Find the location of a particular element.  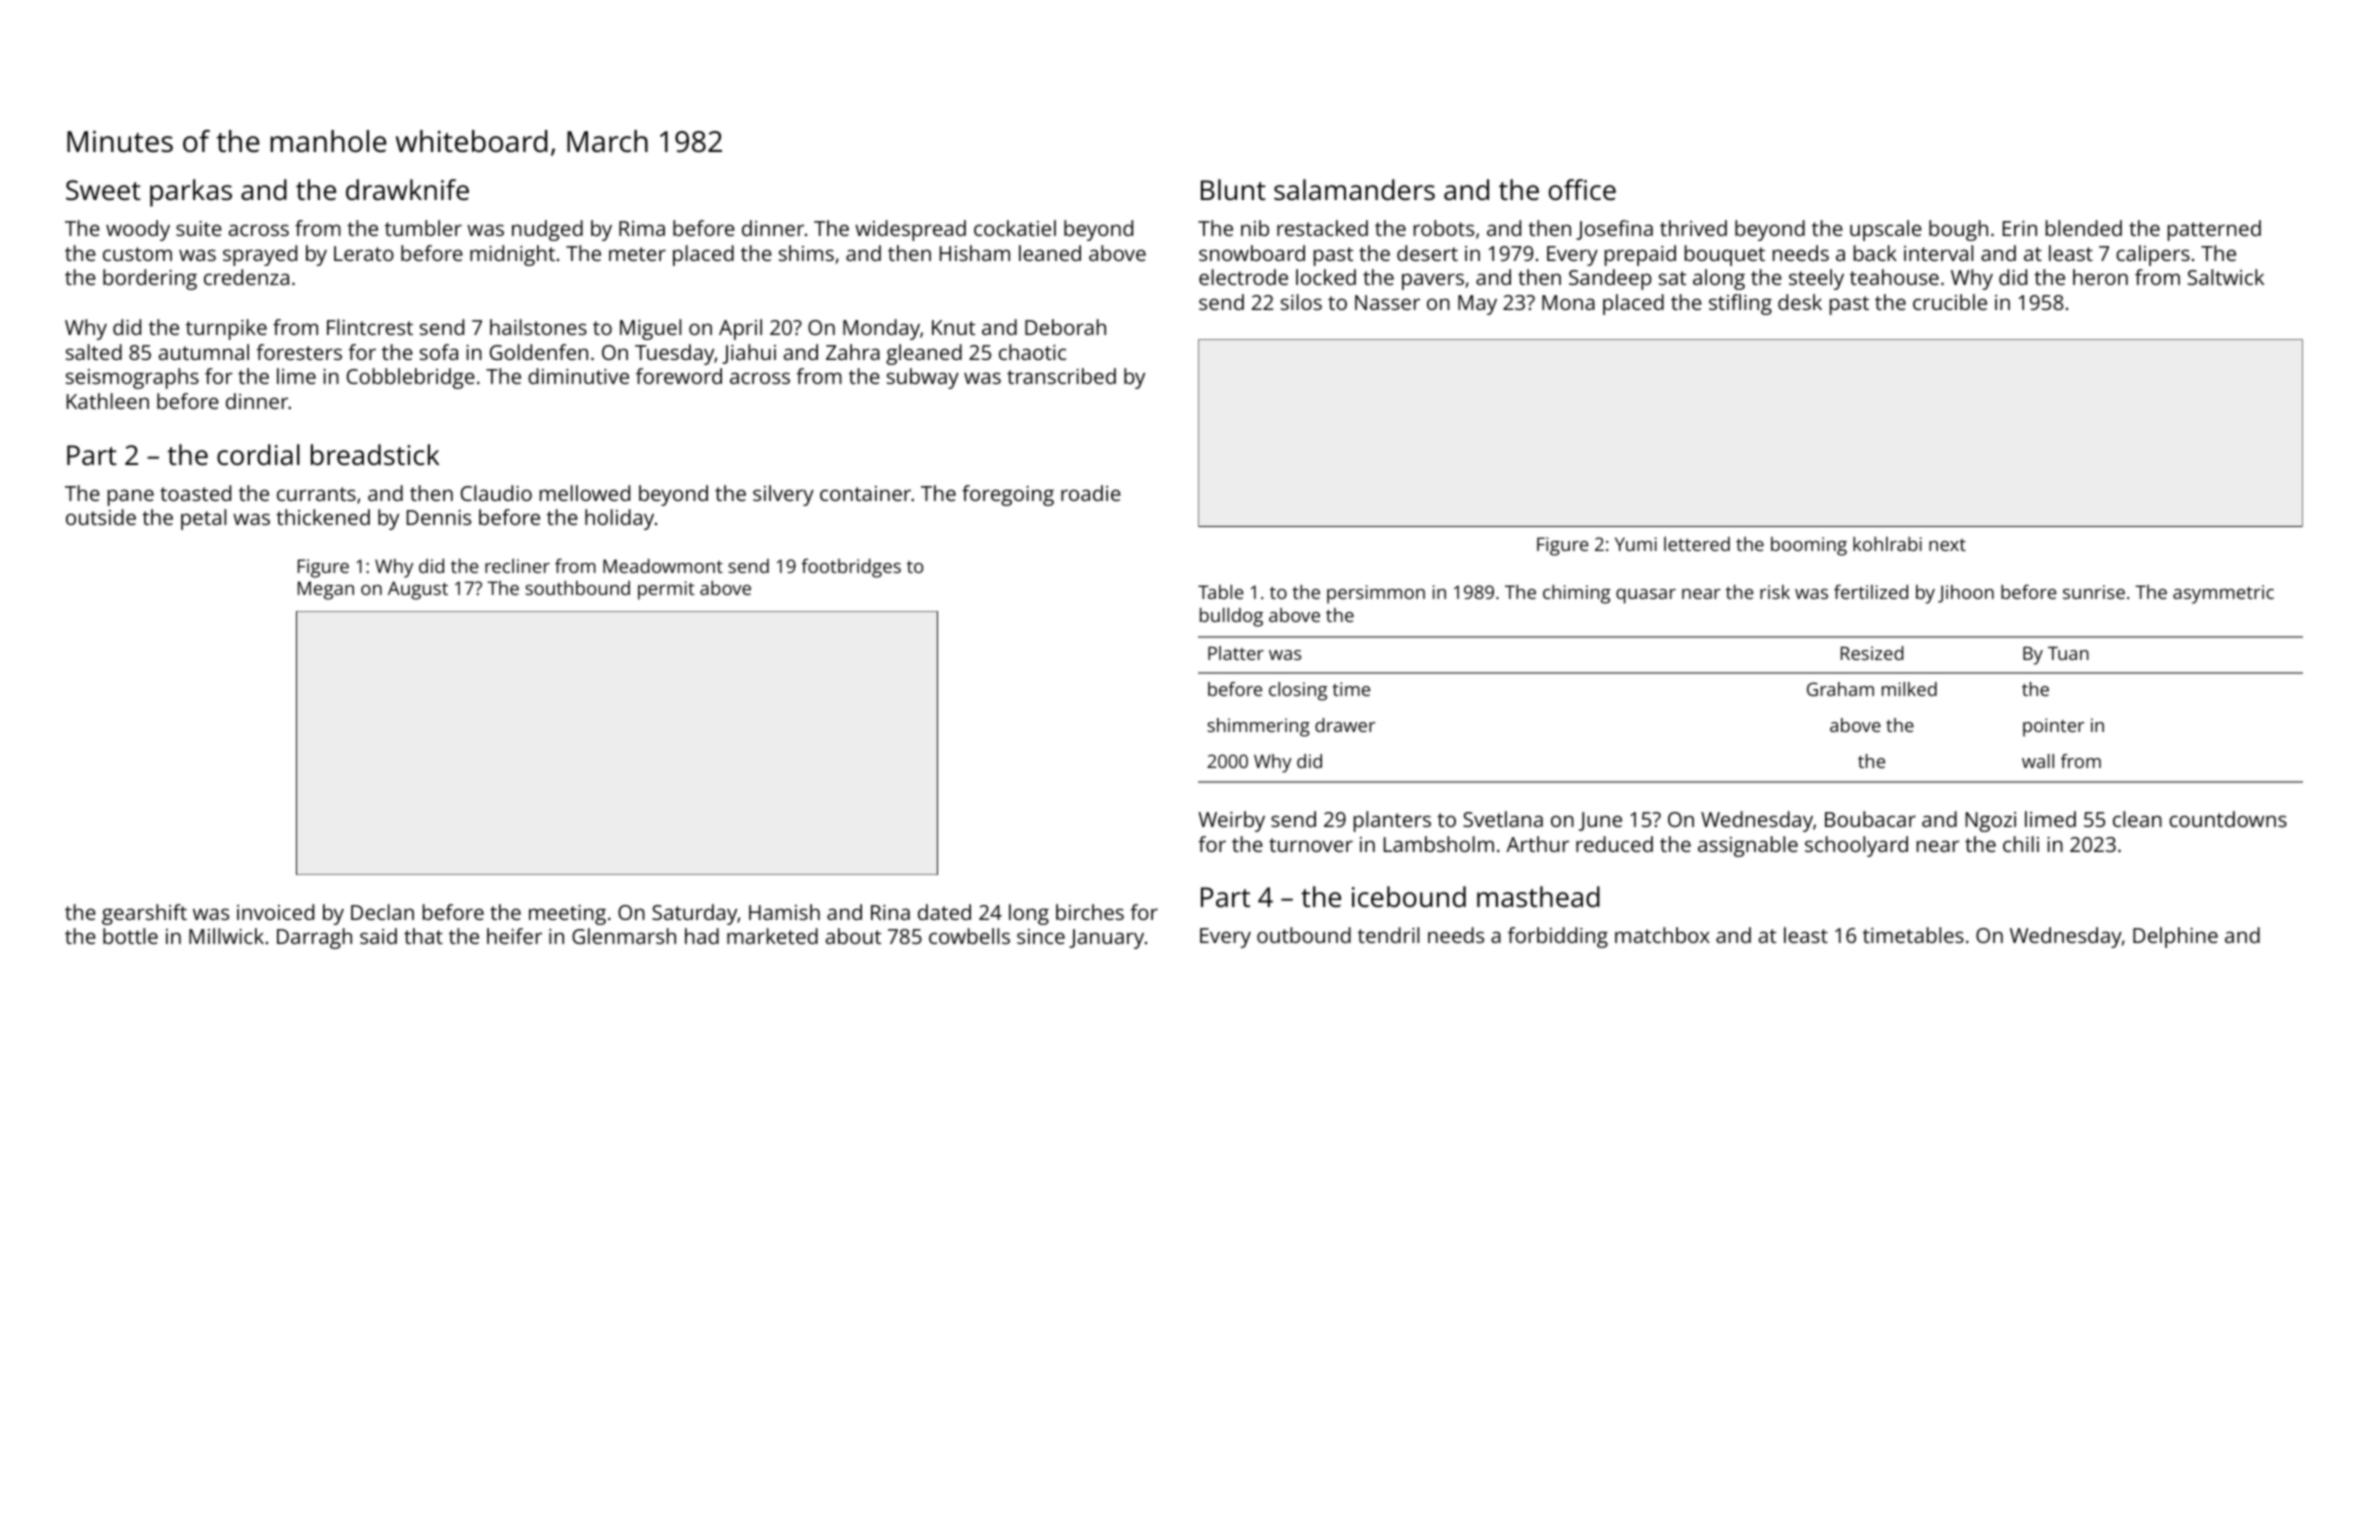

office is located at coordinates (1582, 190).
